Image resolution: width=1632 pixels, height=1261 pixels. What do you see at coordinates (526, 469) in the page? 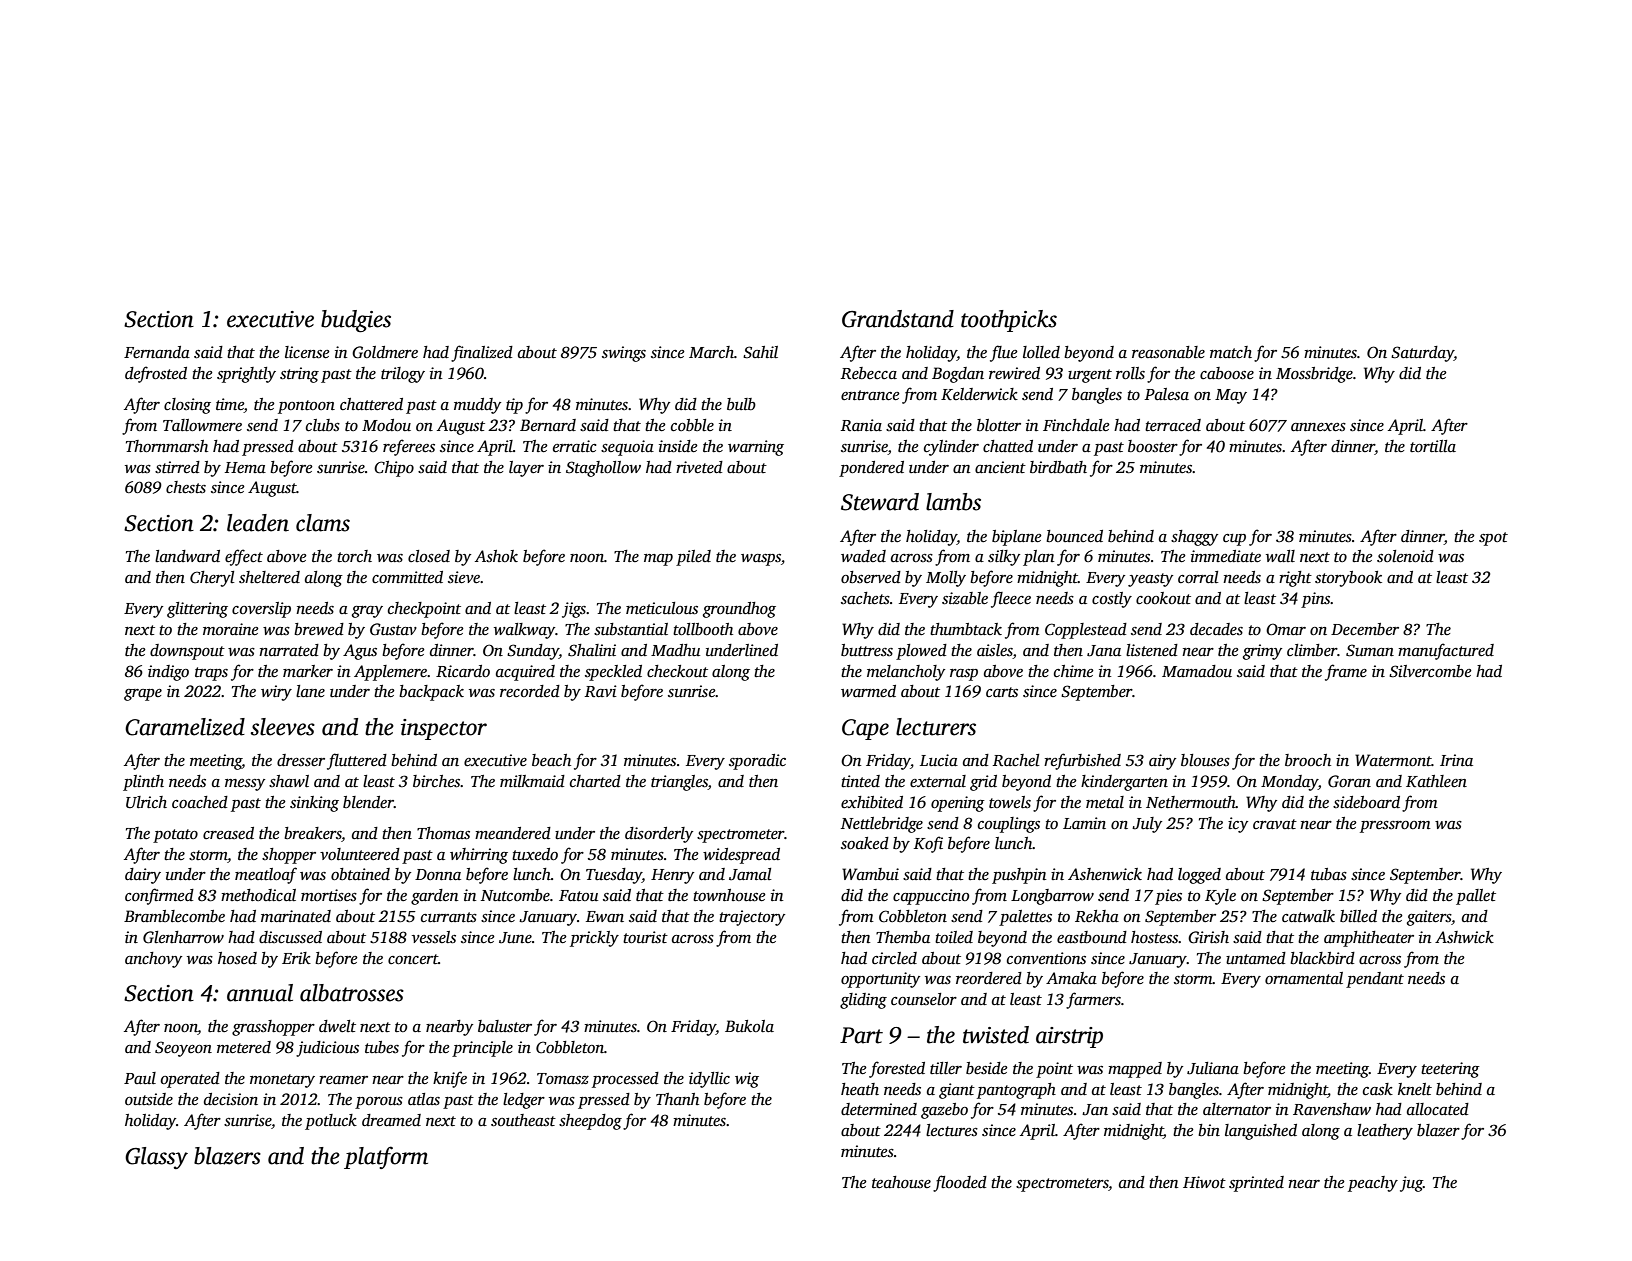
I see `layer` at bounding box center [526, 469].
